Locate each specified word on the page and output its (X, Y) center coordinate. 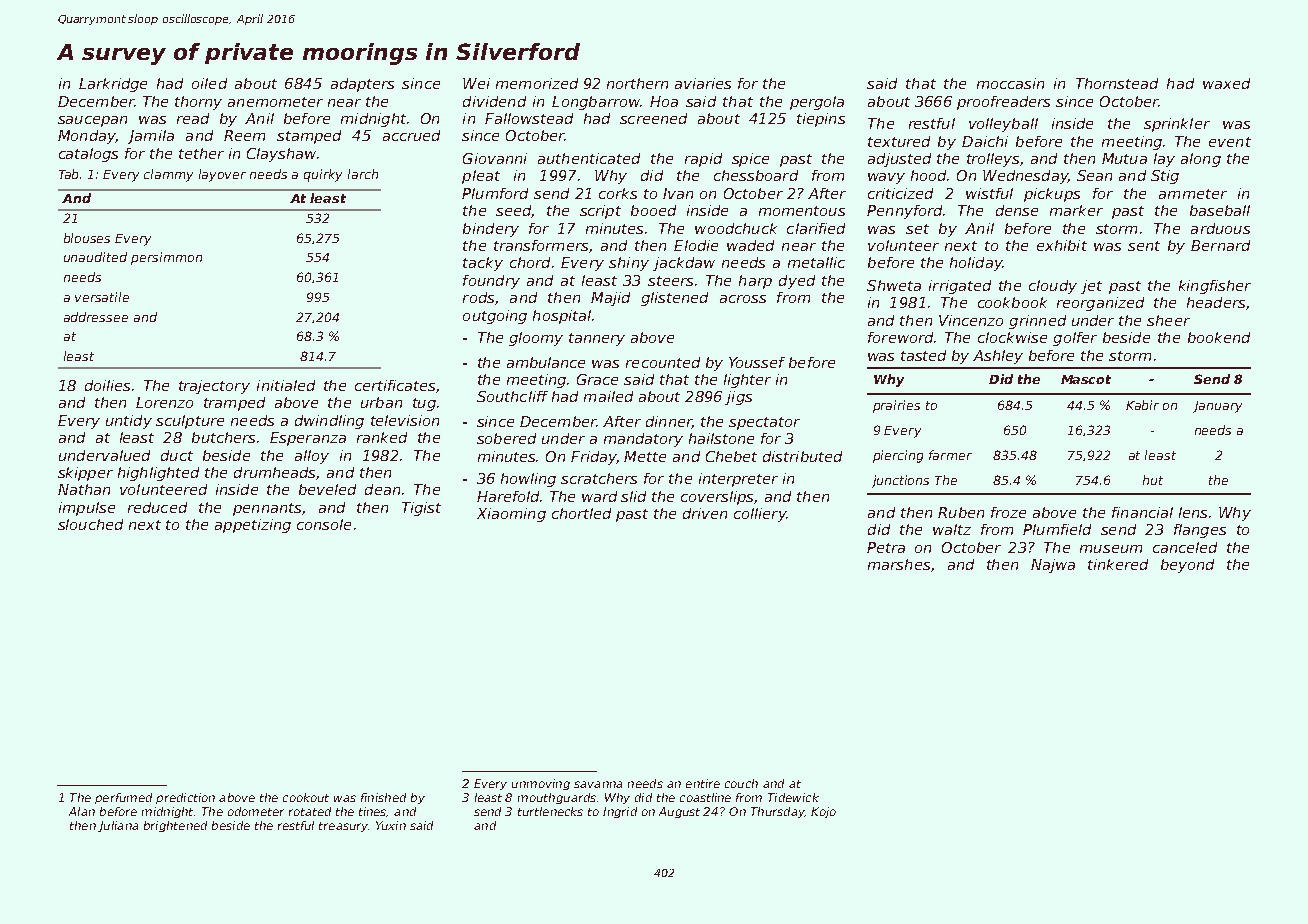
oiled (209, 83)
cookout (306, 797)
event (1230, 142)
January (1217, 407)
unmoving (541, 784)
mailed (608, 396)
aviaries (703, 83)
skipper (85, 474)
